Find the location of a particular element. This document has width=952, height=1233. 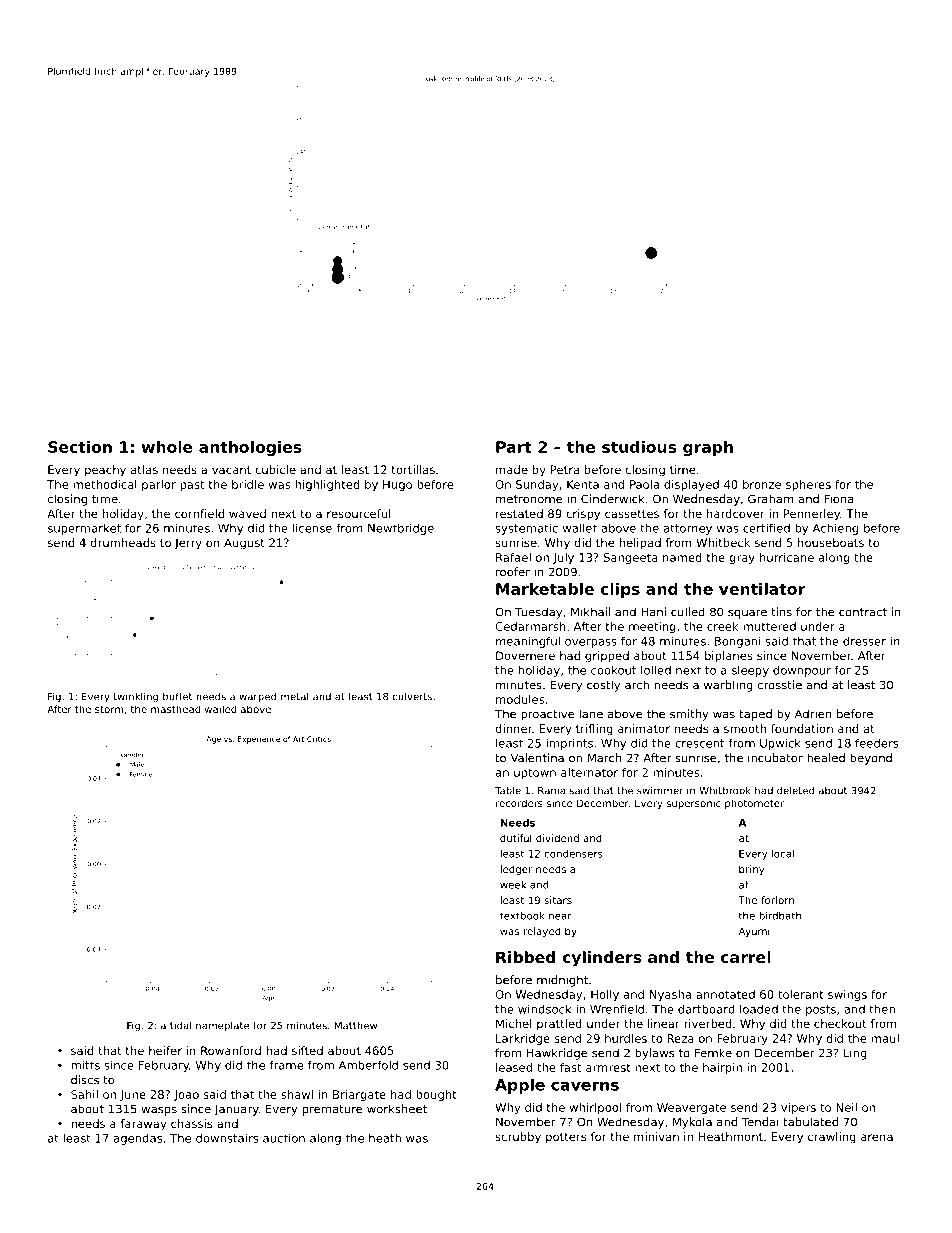

scrubby is located at coordinates (518, 1138).
